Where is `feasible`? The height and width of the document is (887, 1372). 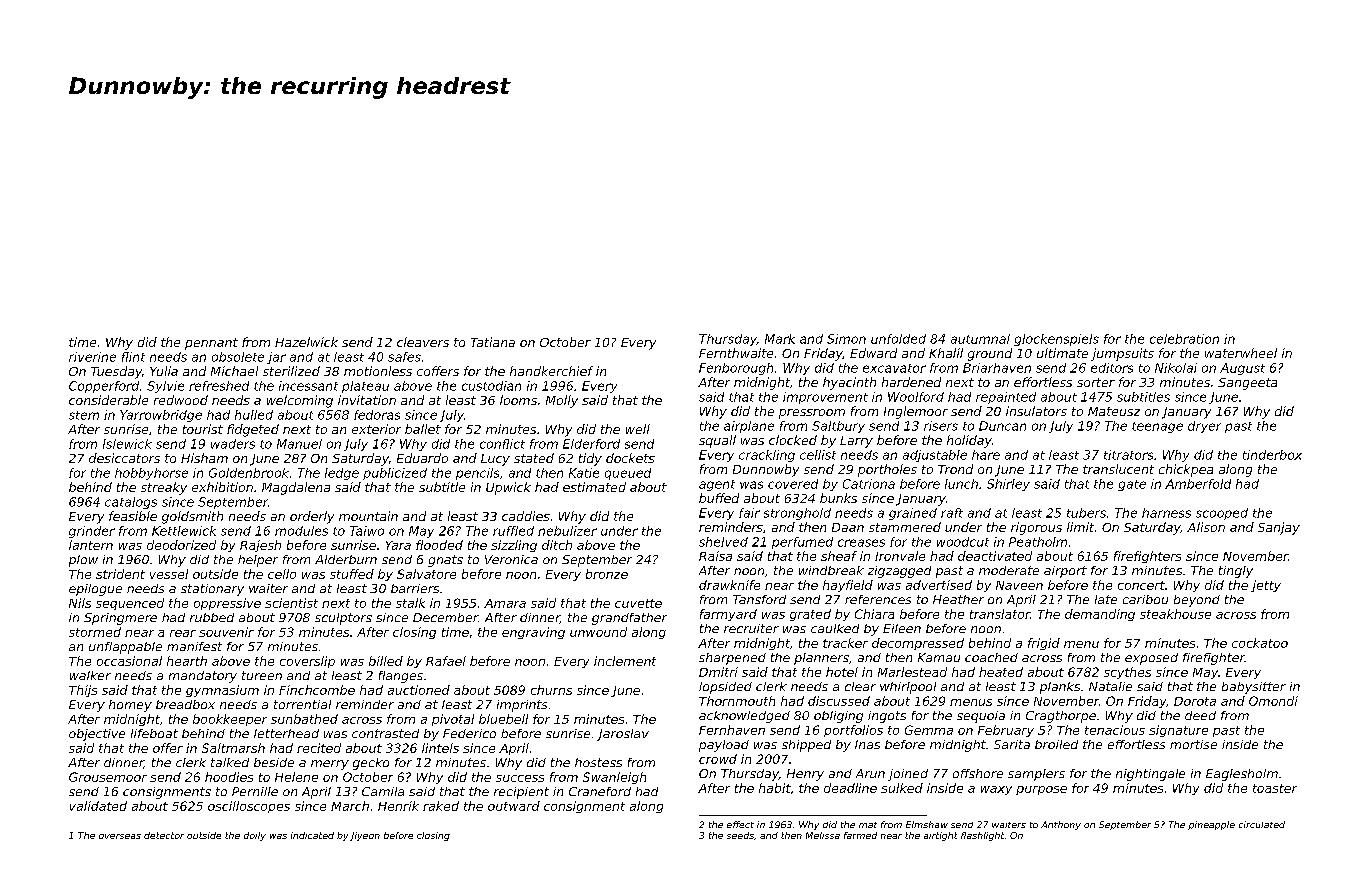
feasible is located at coordinates (133, 516).
